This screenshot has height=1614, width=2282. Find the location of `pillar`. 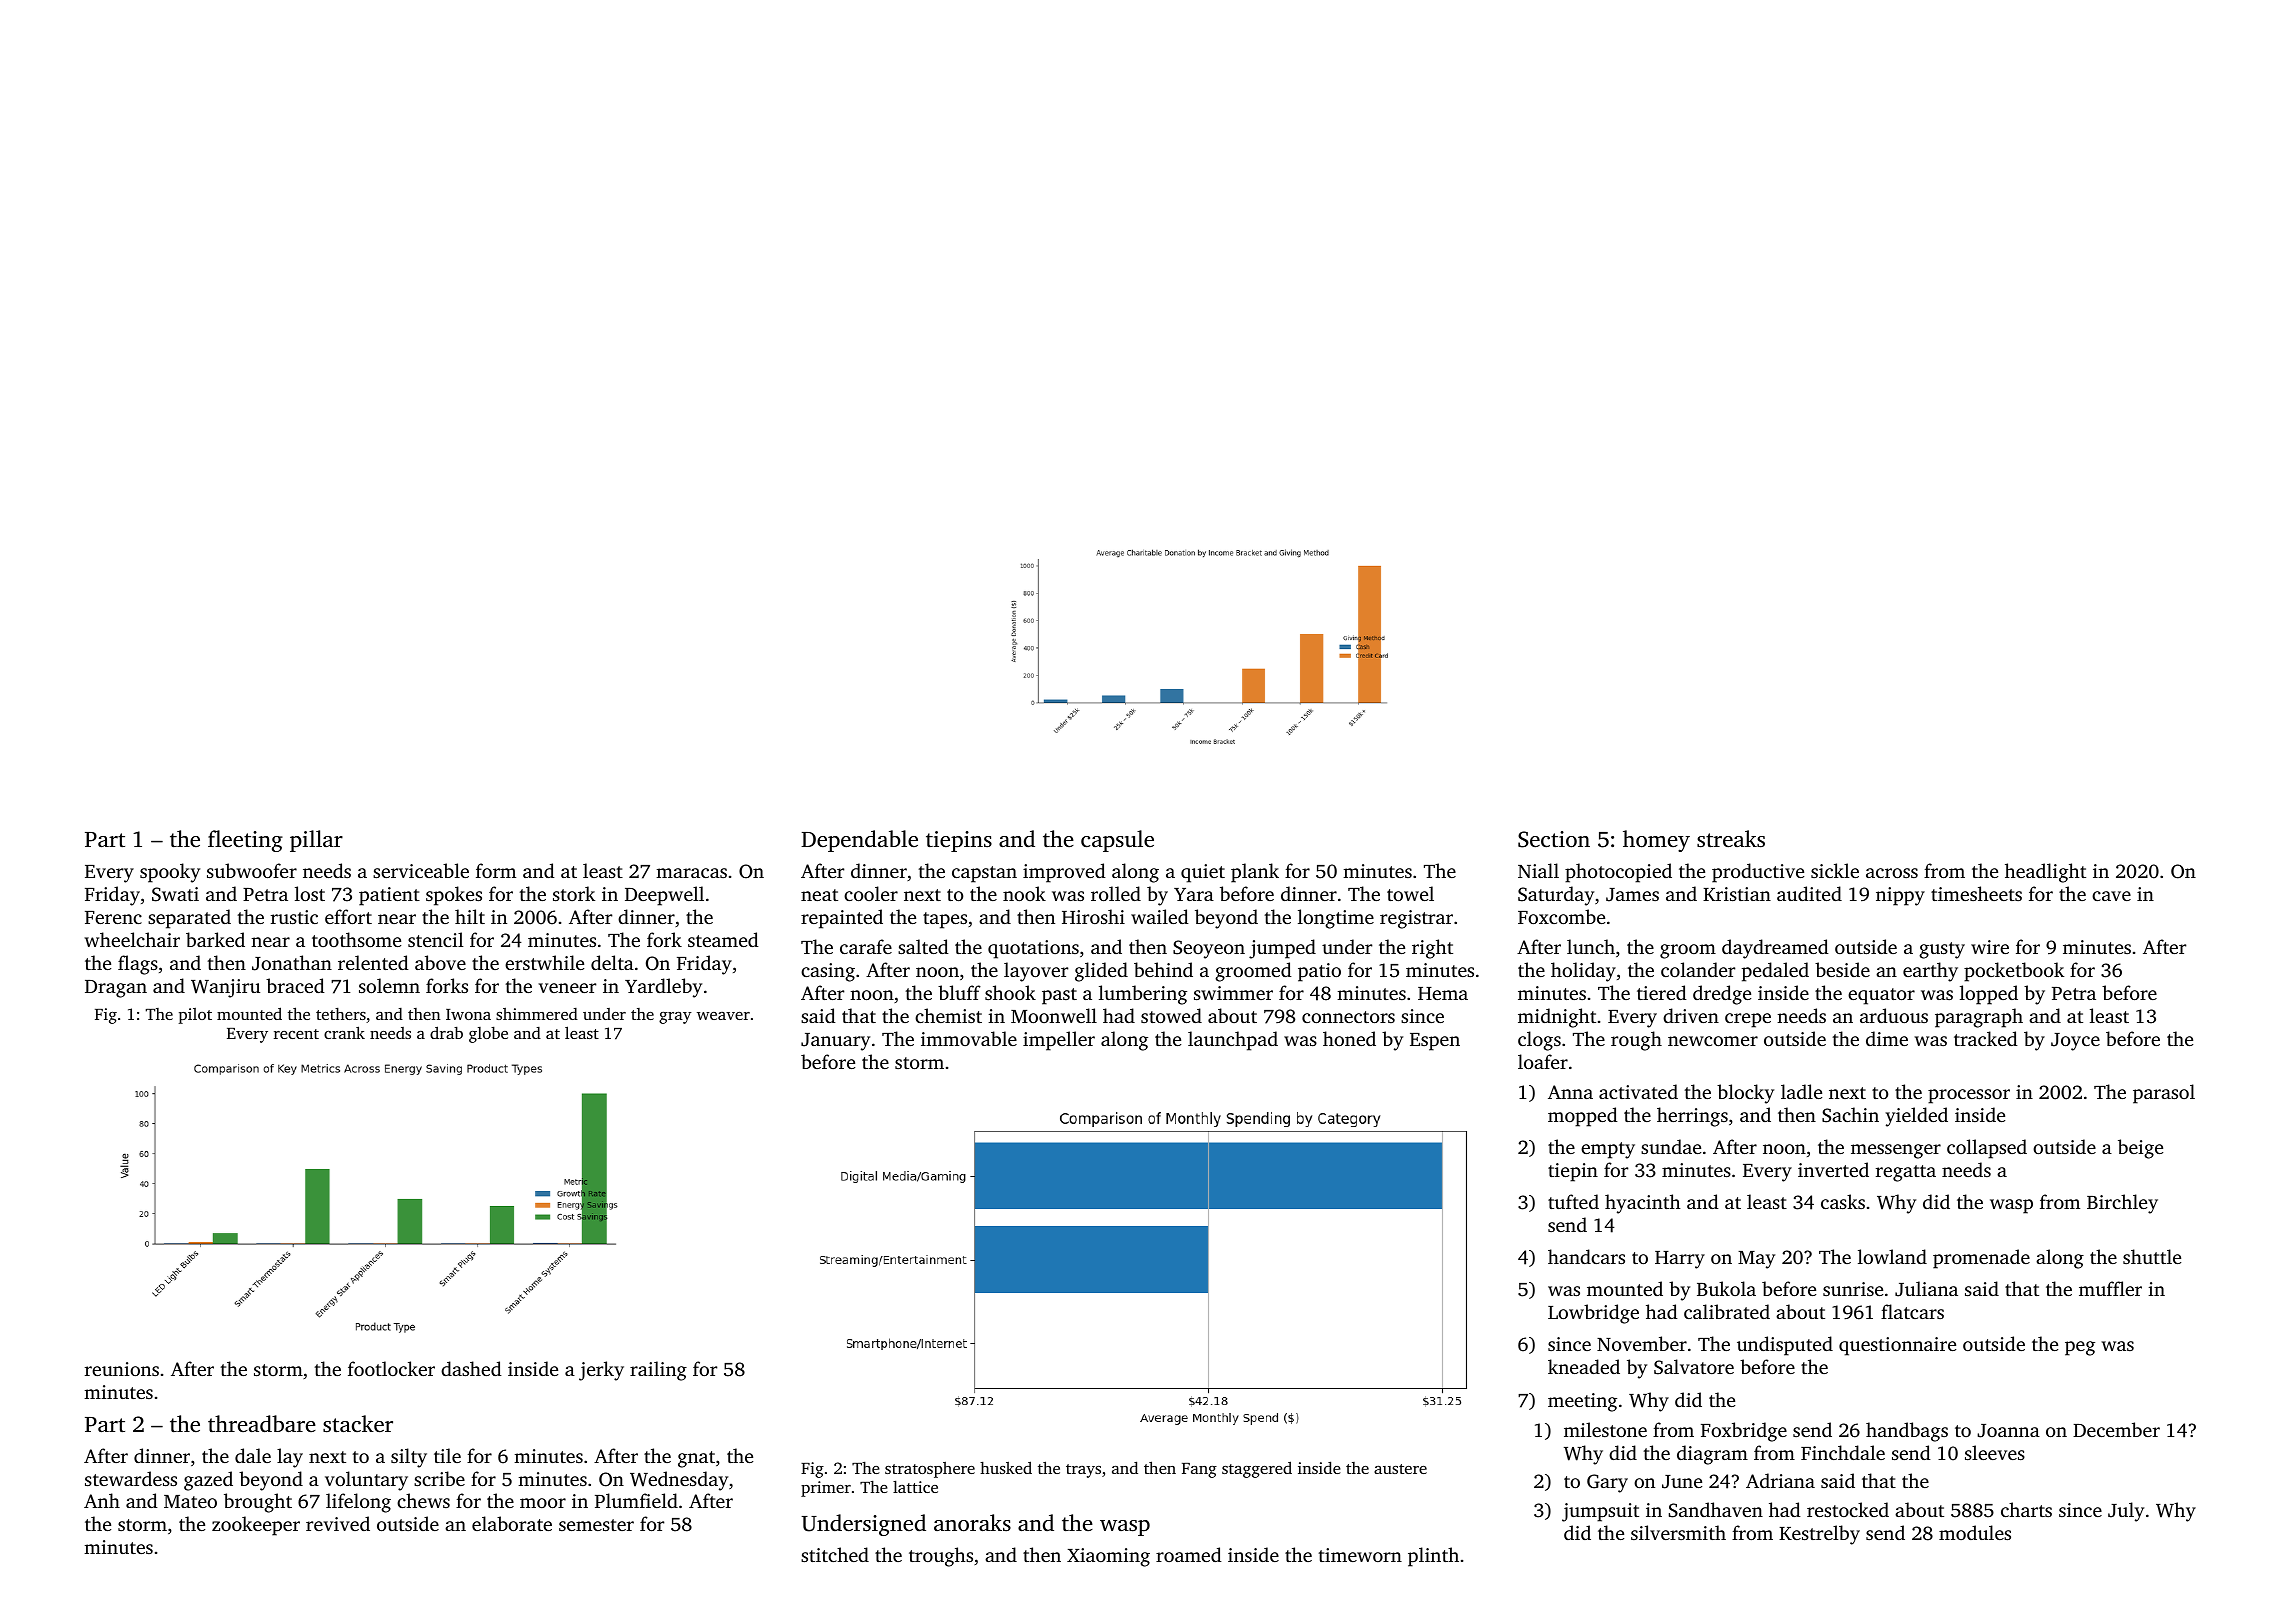

pillar is located at coordinates (316, 841).
